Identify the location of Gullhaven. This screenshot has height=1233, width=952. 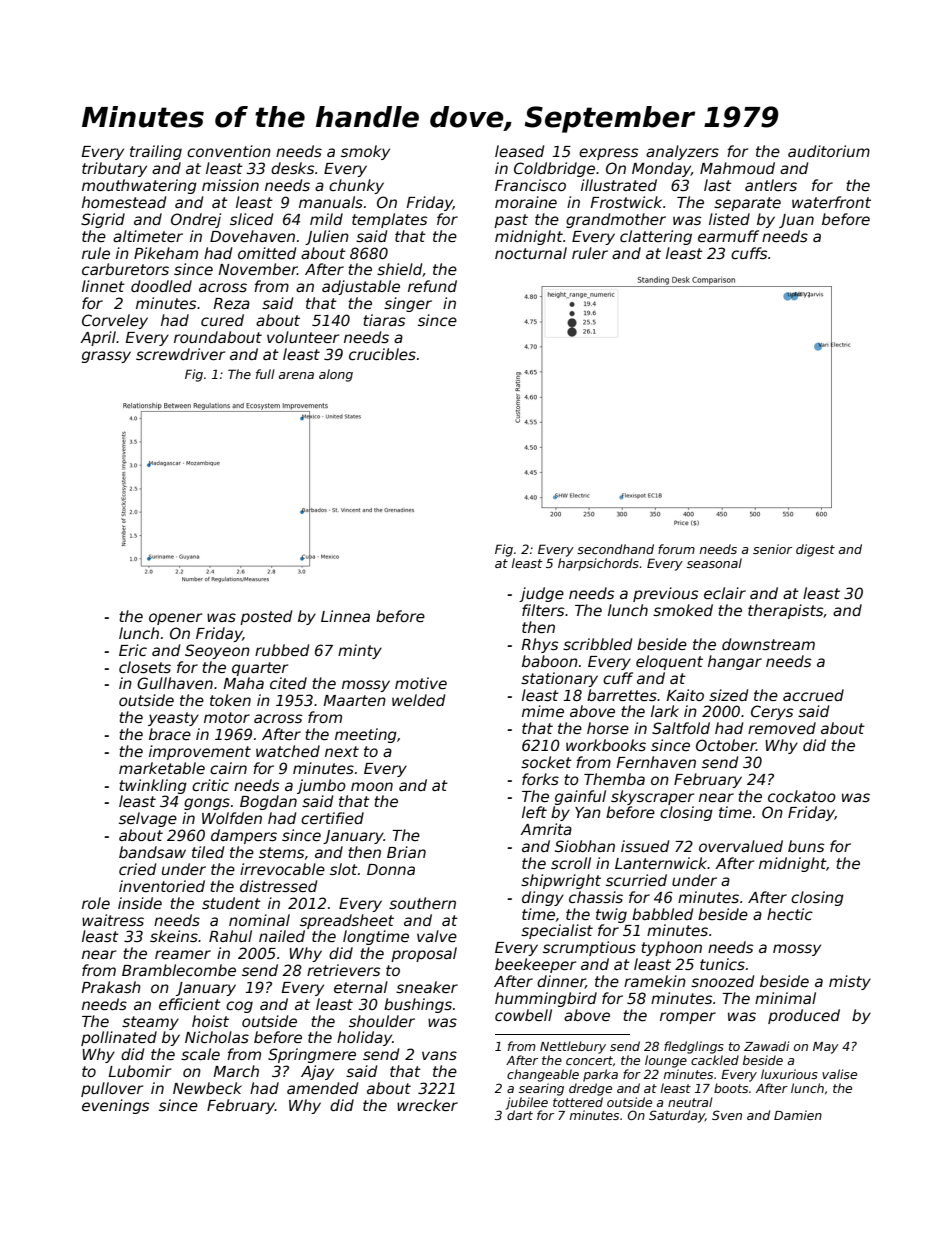
(175, 683).
